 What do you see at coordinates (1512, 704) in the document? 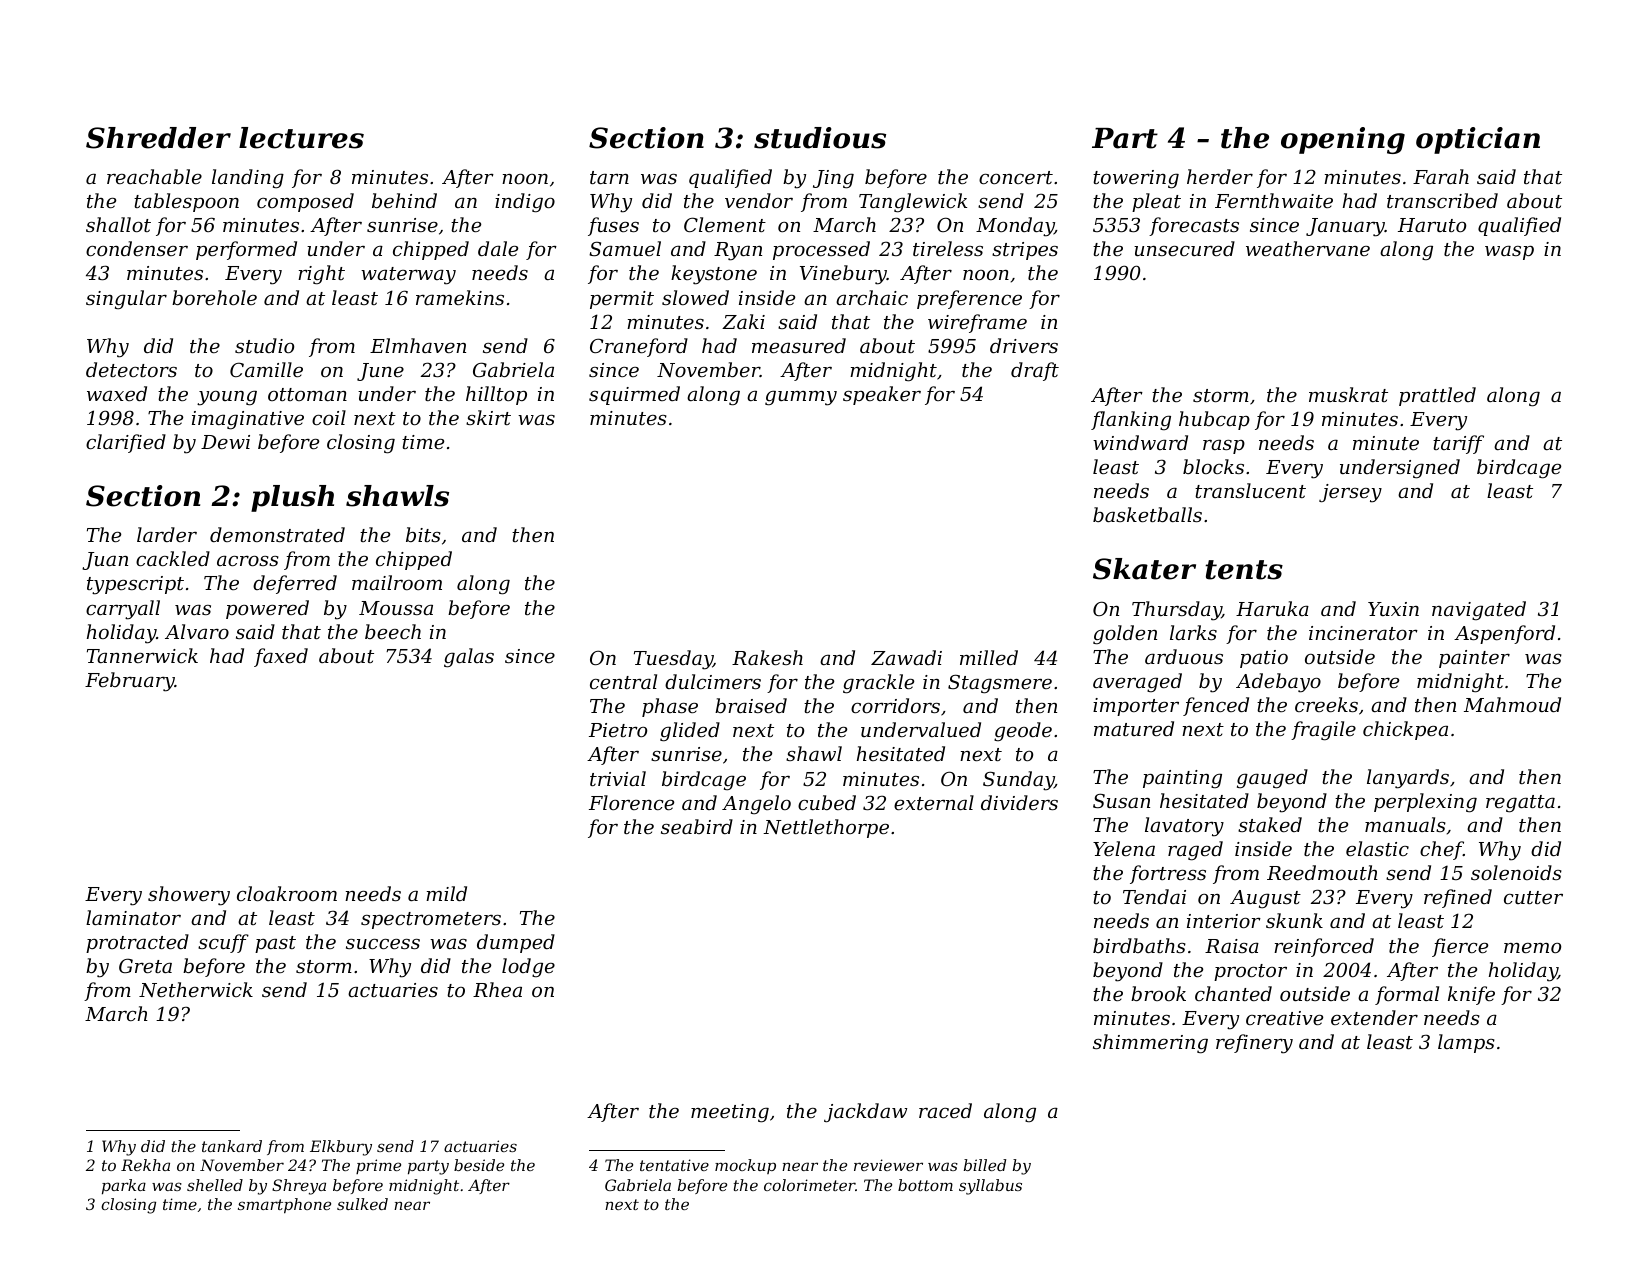
I see `Mahmoud` at bounding box center [1512, 704].
